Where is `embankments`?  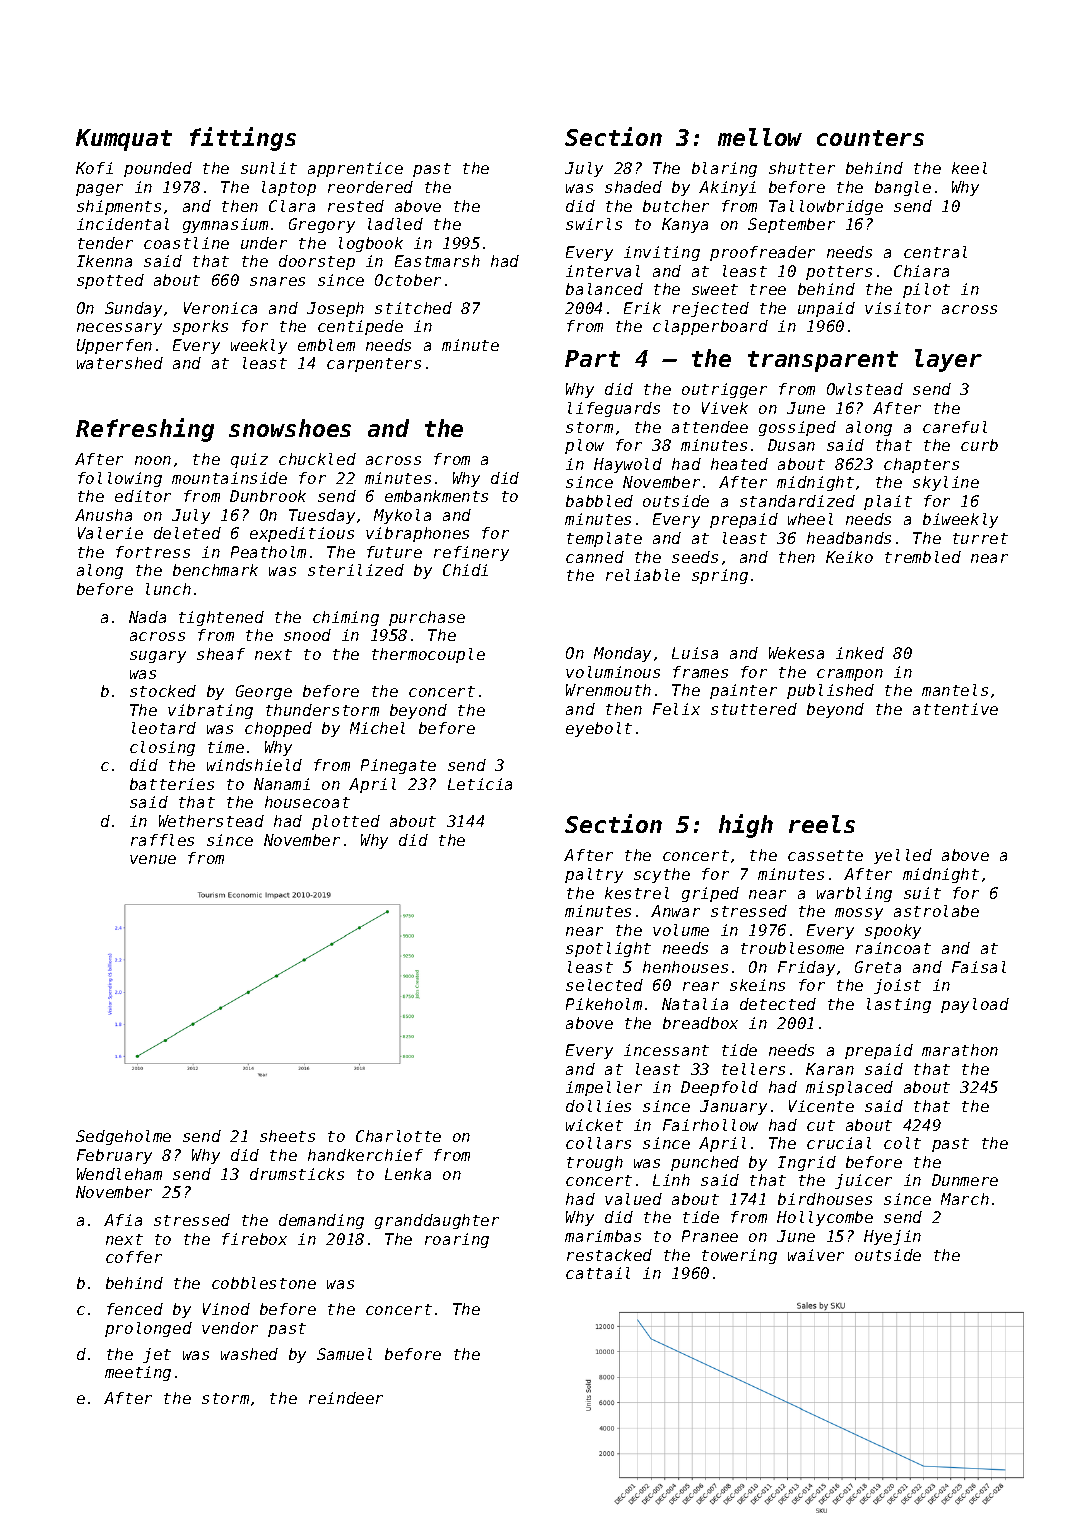
embankments is located at coordinates (436, 496).
